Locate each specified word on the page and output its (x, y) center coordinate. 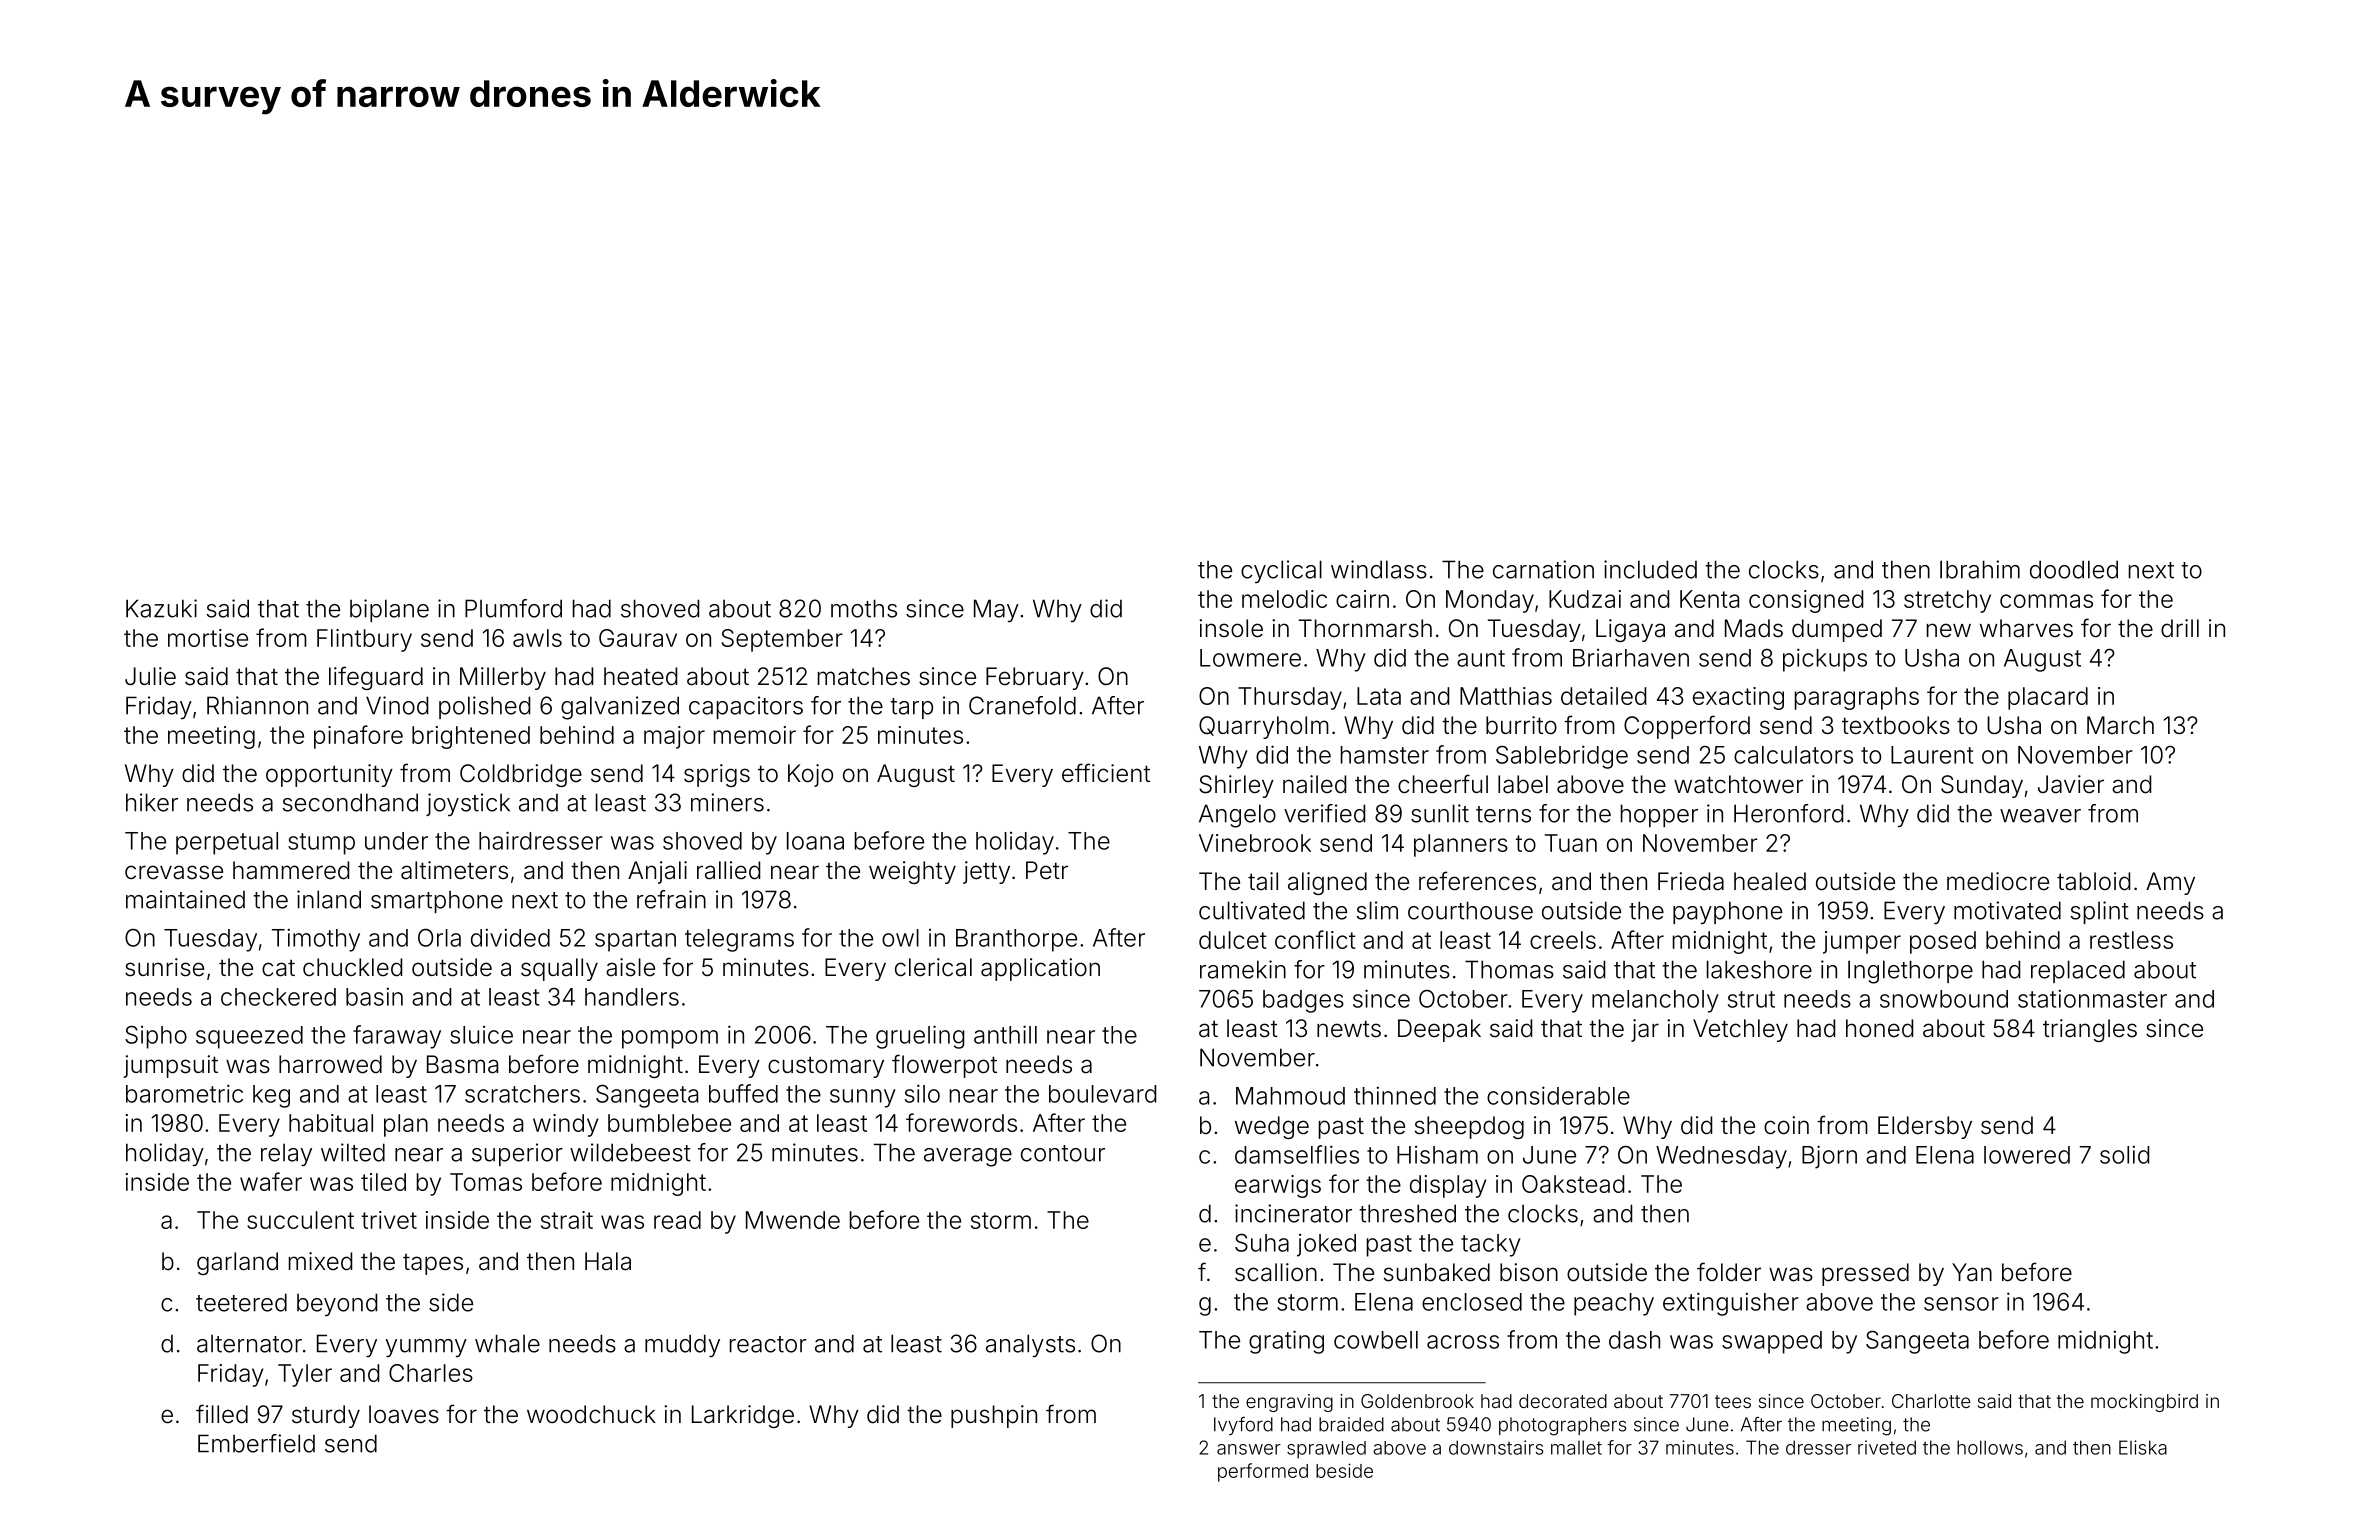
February (1035, 678)
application (1040, 969)
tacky (1491, 1245)
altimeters (454, 870)
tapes (433, 1264)
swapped (1772, 1342)
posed (1943, 942)
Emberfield (256, 1443)
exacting (1738, 698)
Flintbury (364, 640)
